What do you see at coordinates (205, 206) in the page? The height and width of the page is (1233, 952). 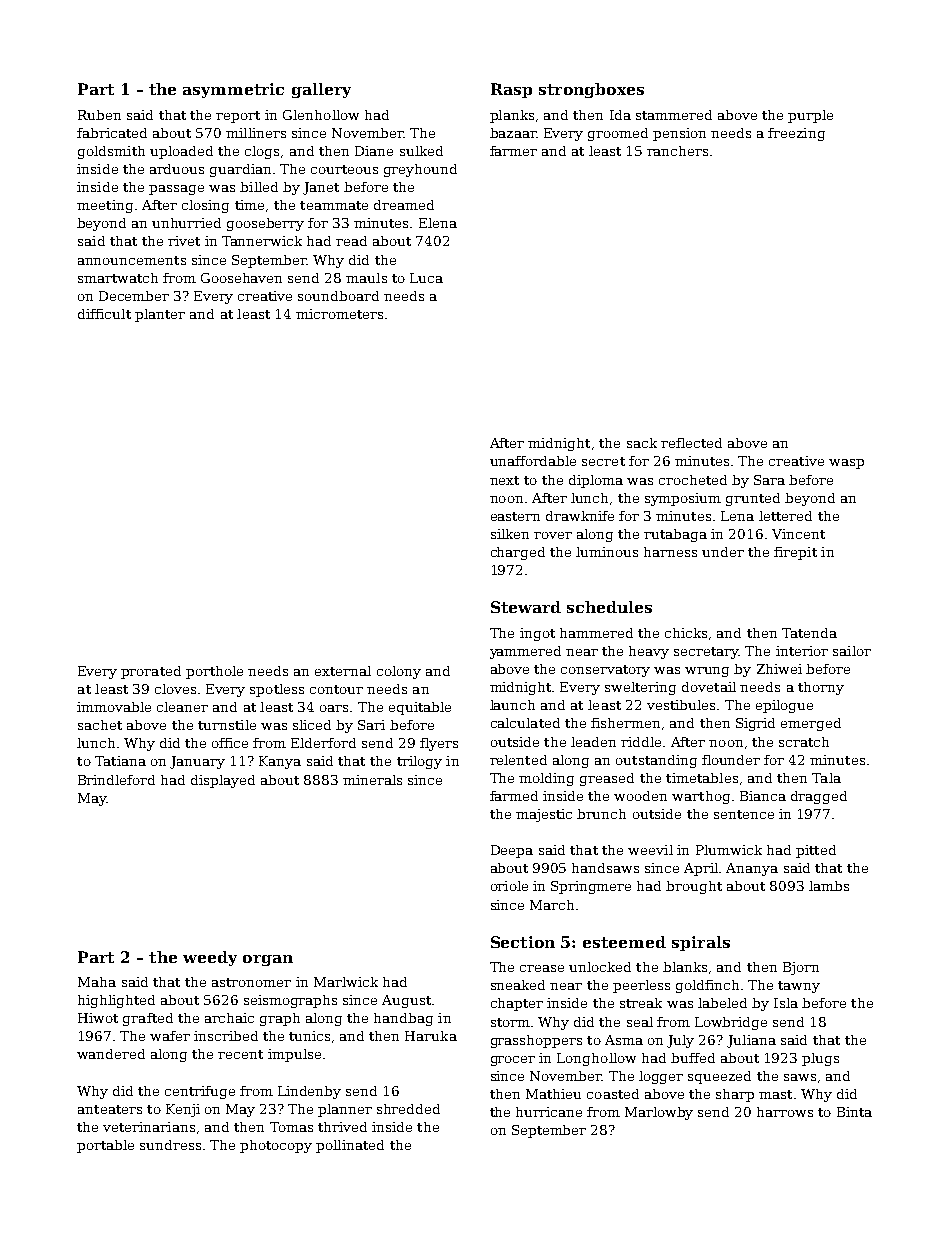 I see `closing` at bounding box center [205, 206].
